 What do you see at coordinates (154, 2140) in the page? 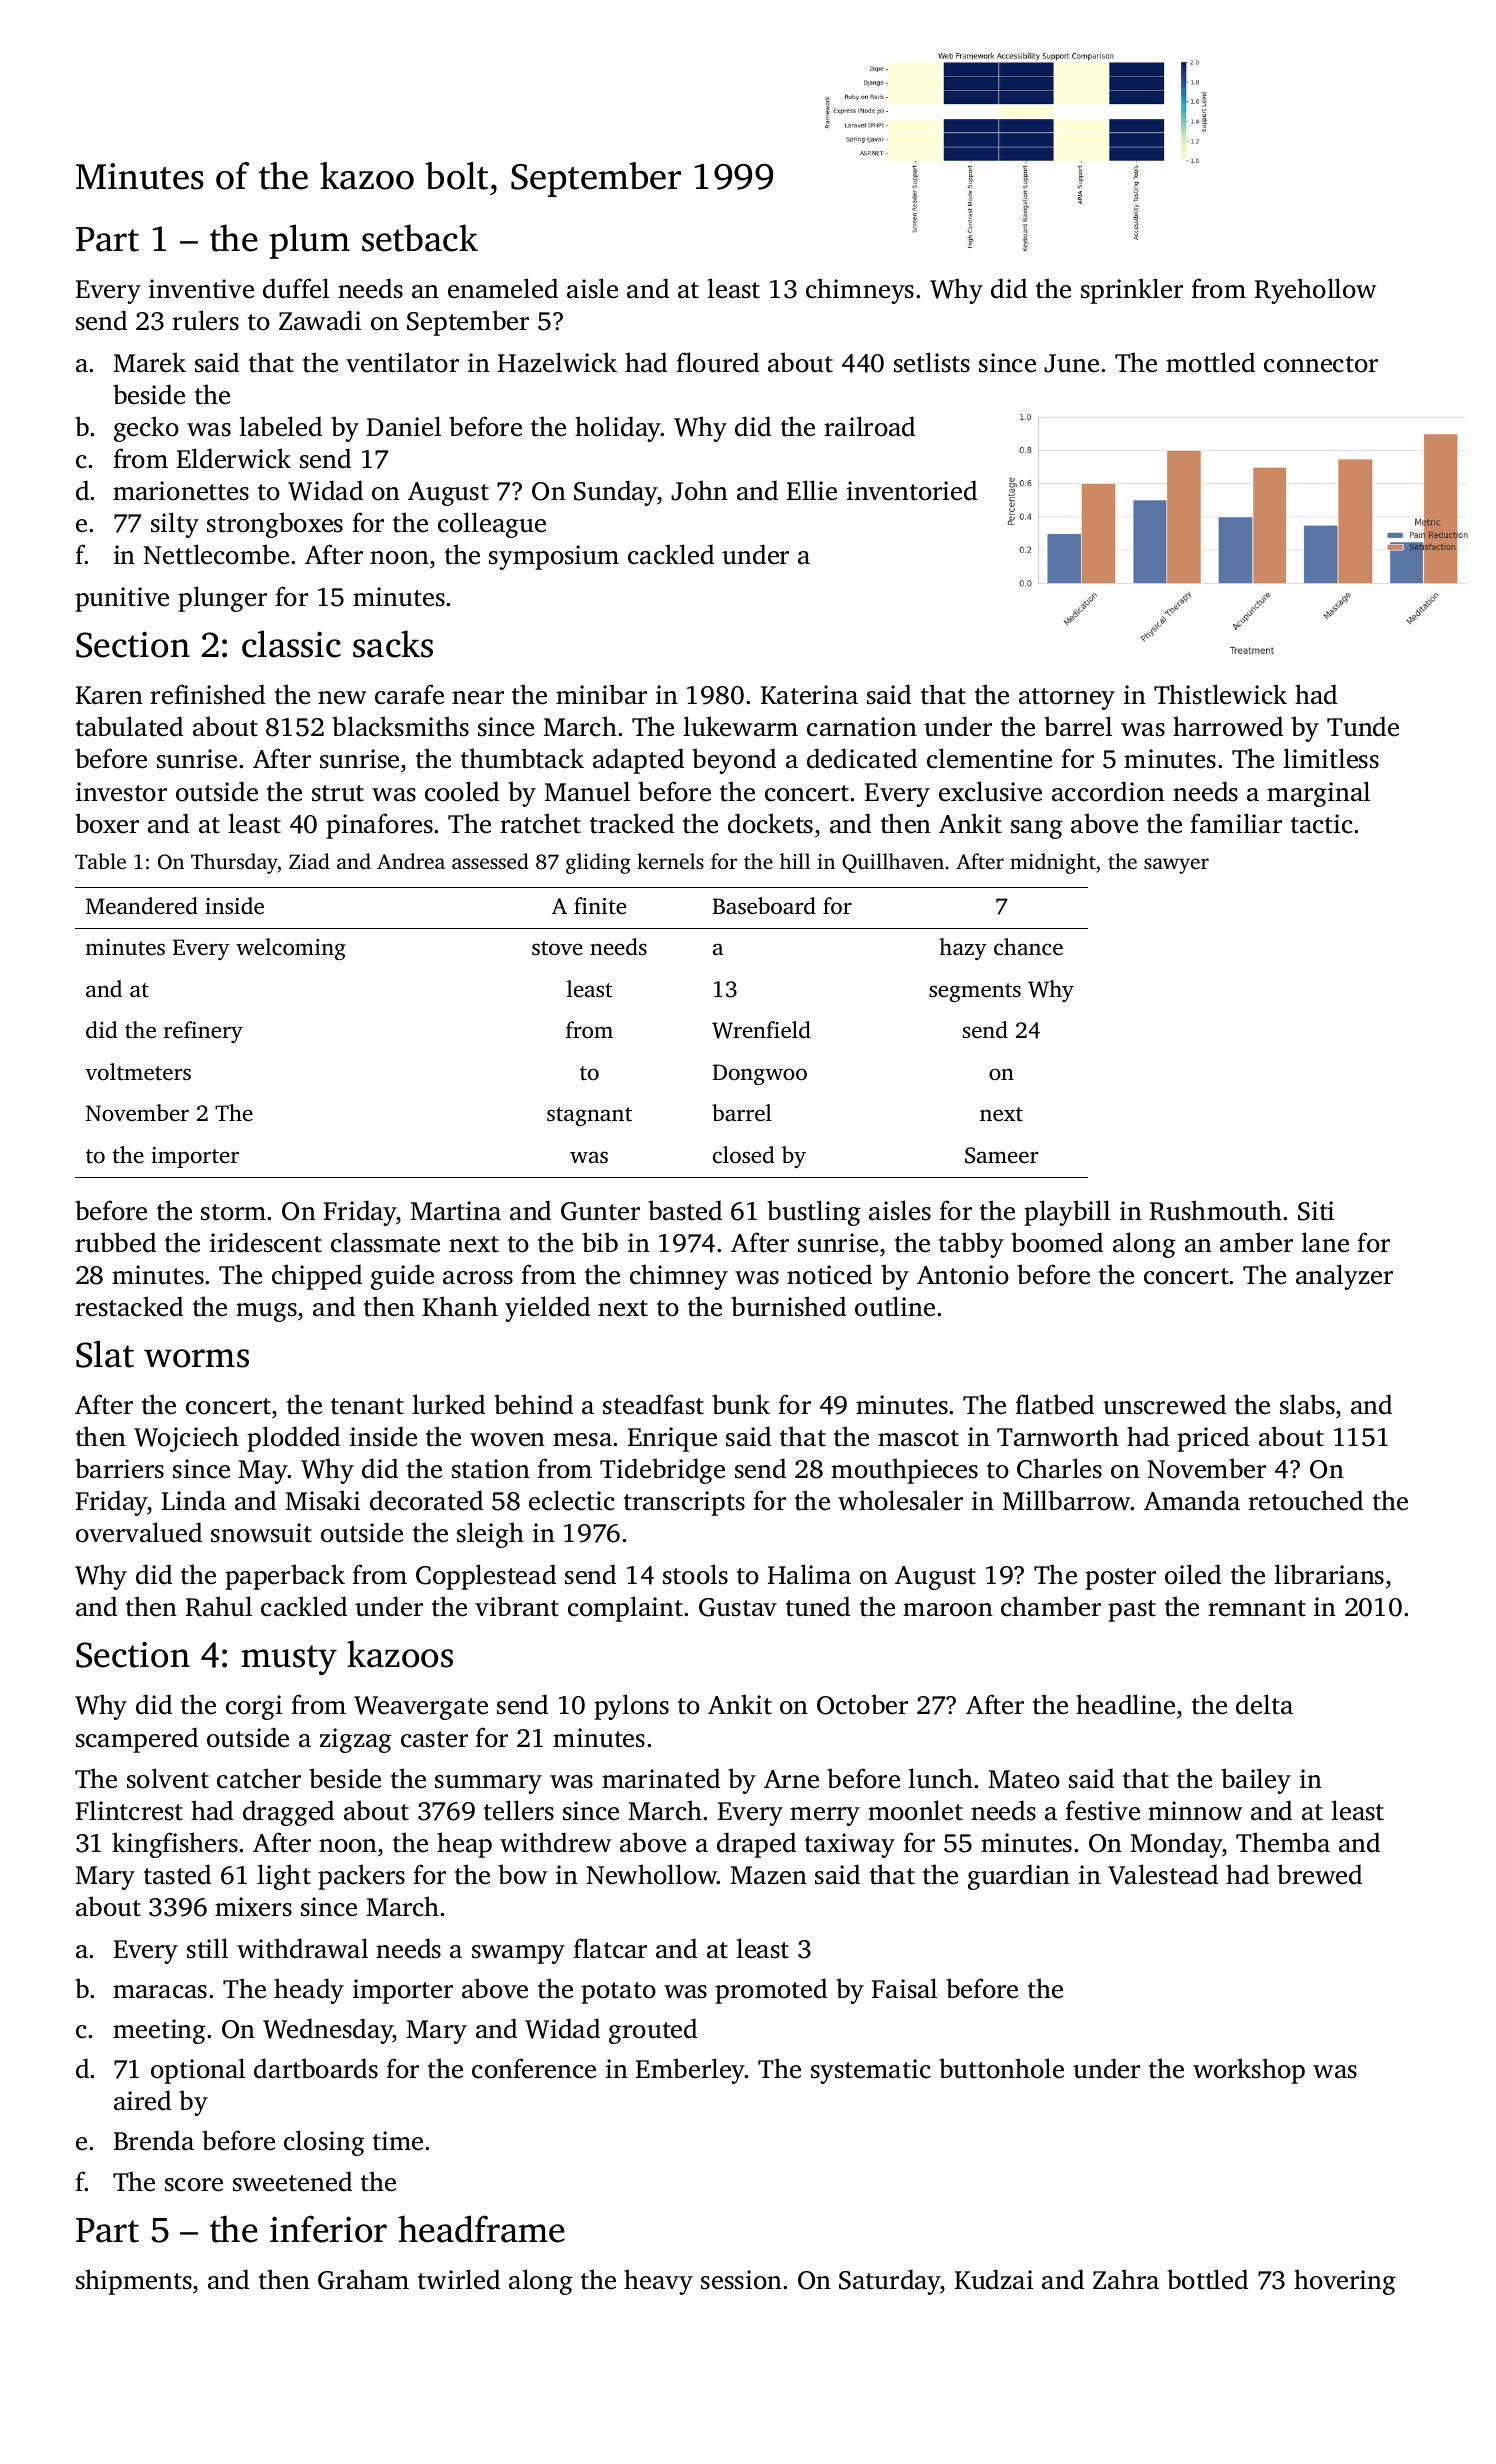
I see `Brenda` at bounding box center [154, 2140].
